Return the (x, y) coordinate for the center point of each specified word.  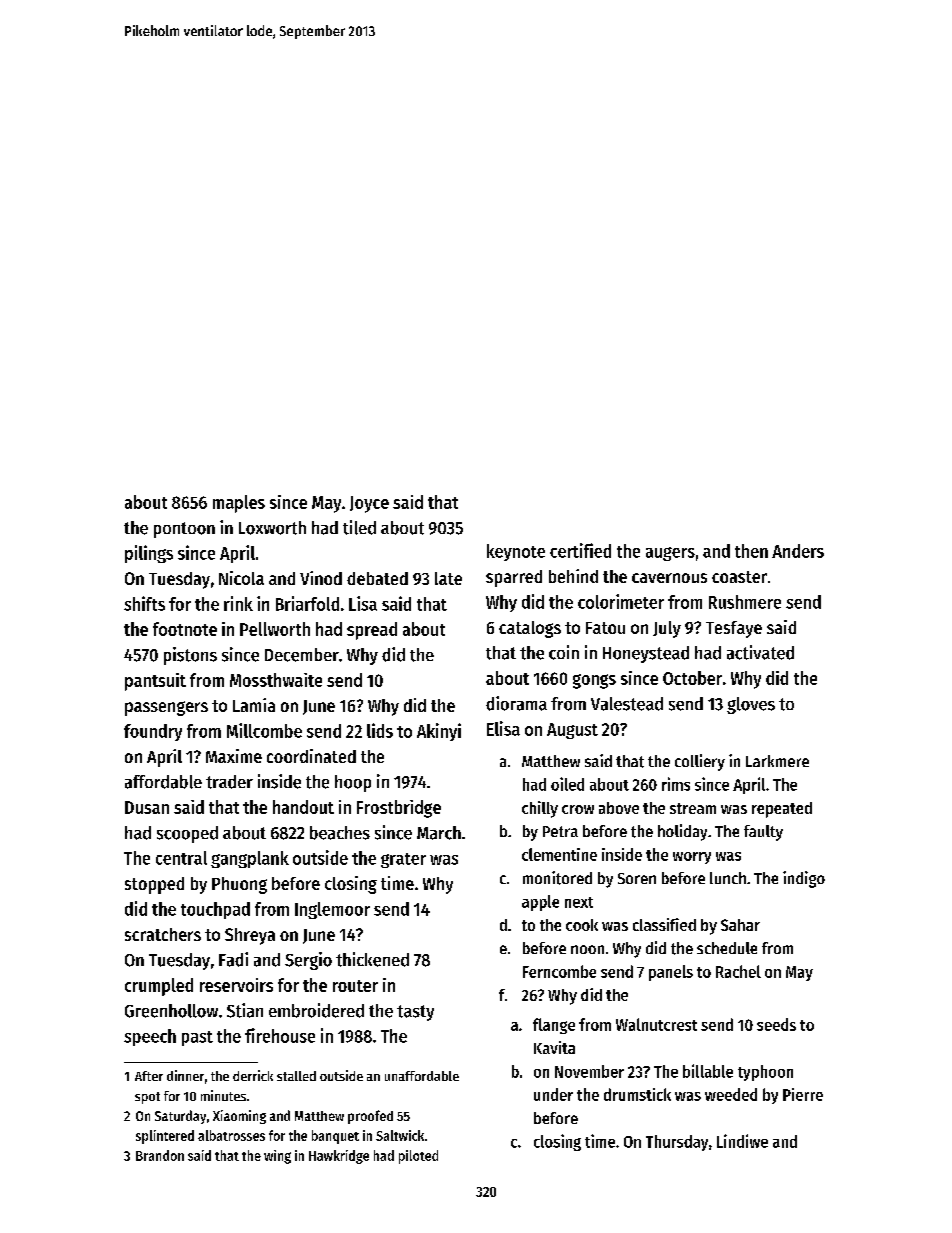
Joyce (369, 504)
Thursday (677, 1143)
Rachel (738, 971)
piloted (418, 1157)
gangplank (250, 859)
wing (277, 1157)
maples (239, 504)
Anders (798, 551)
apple (540, 903)
